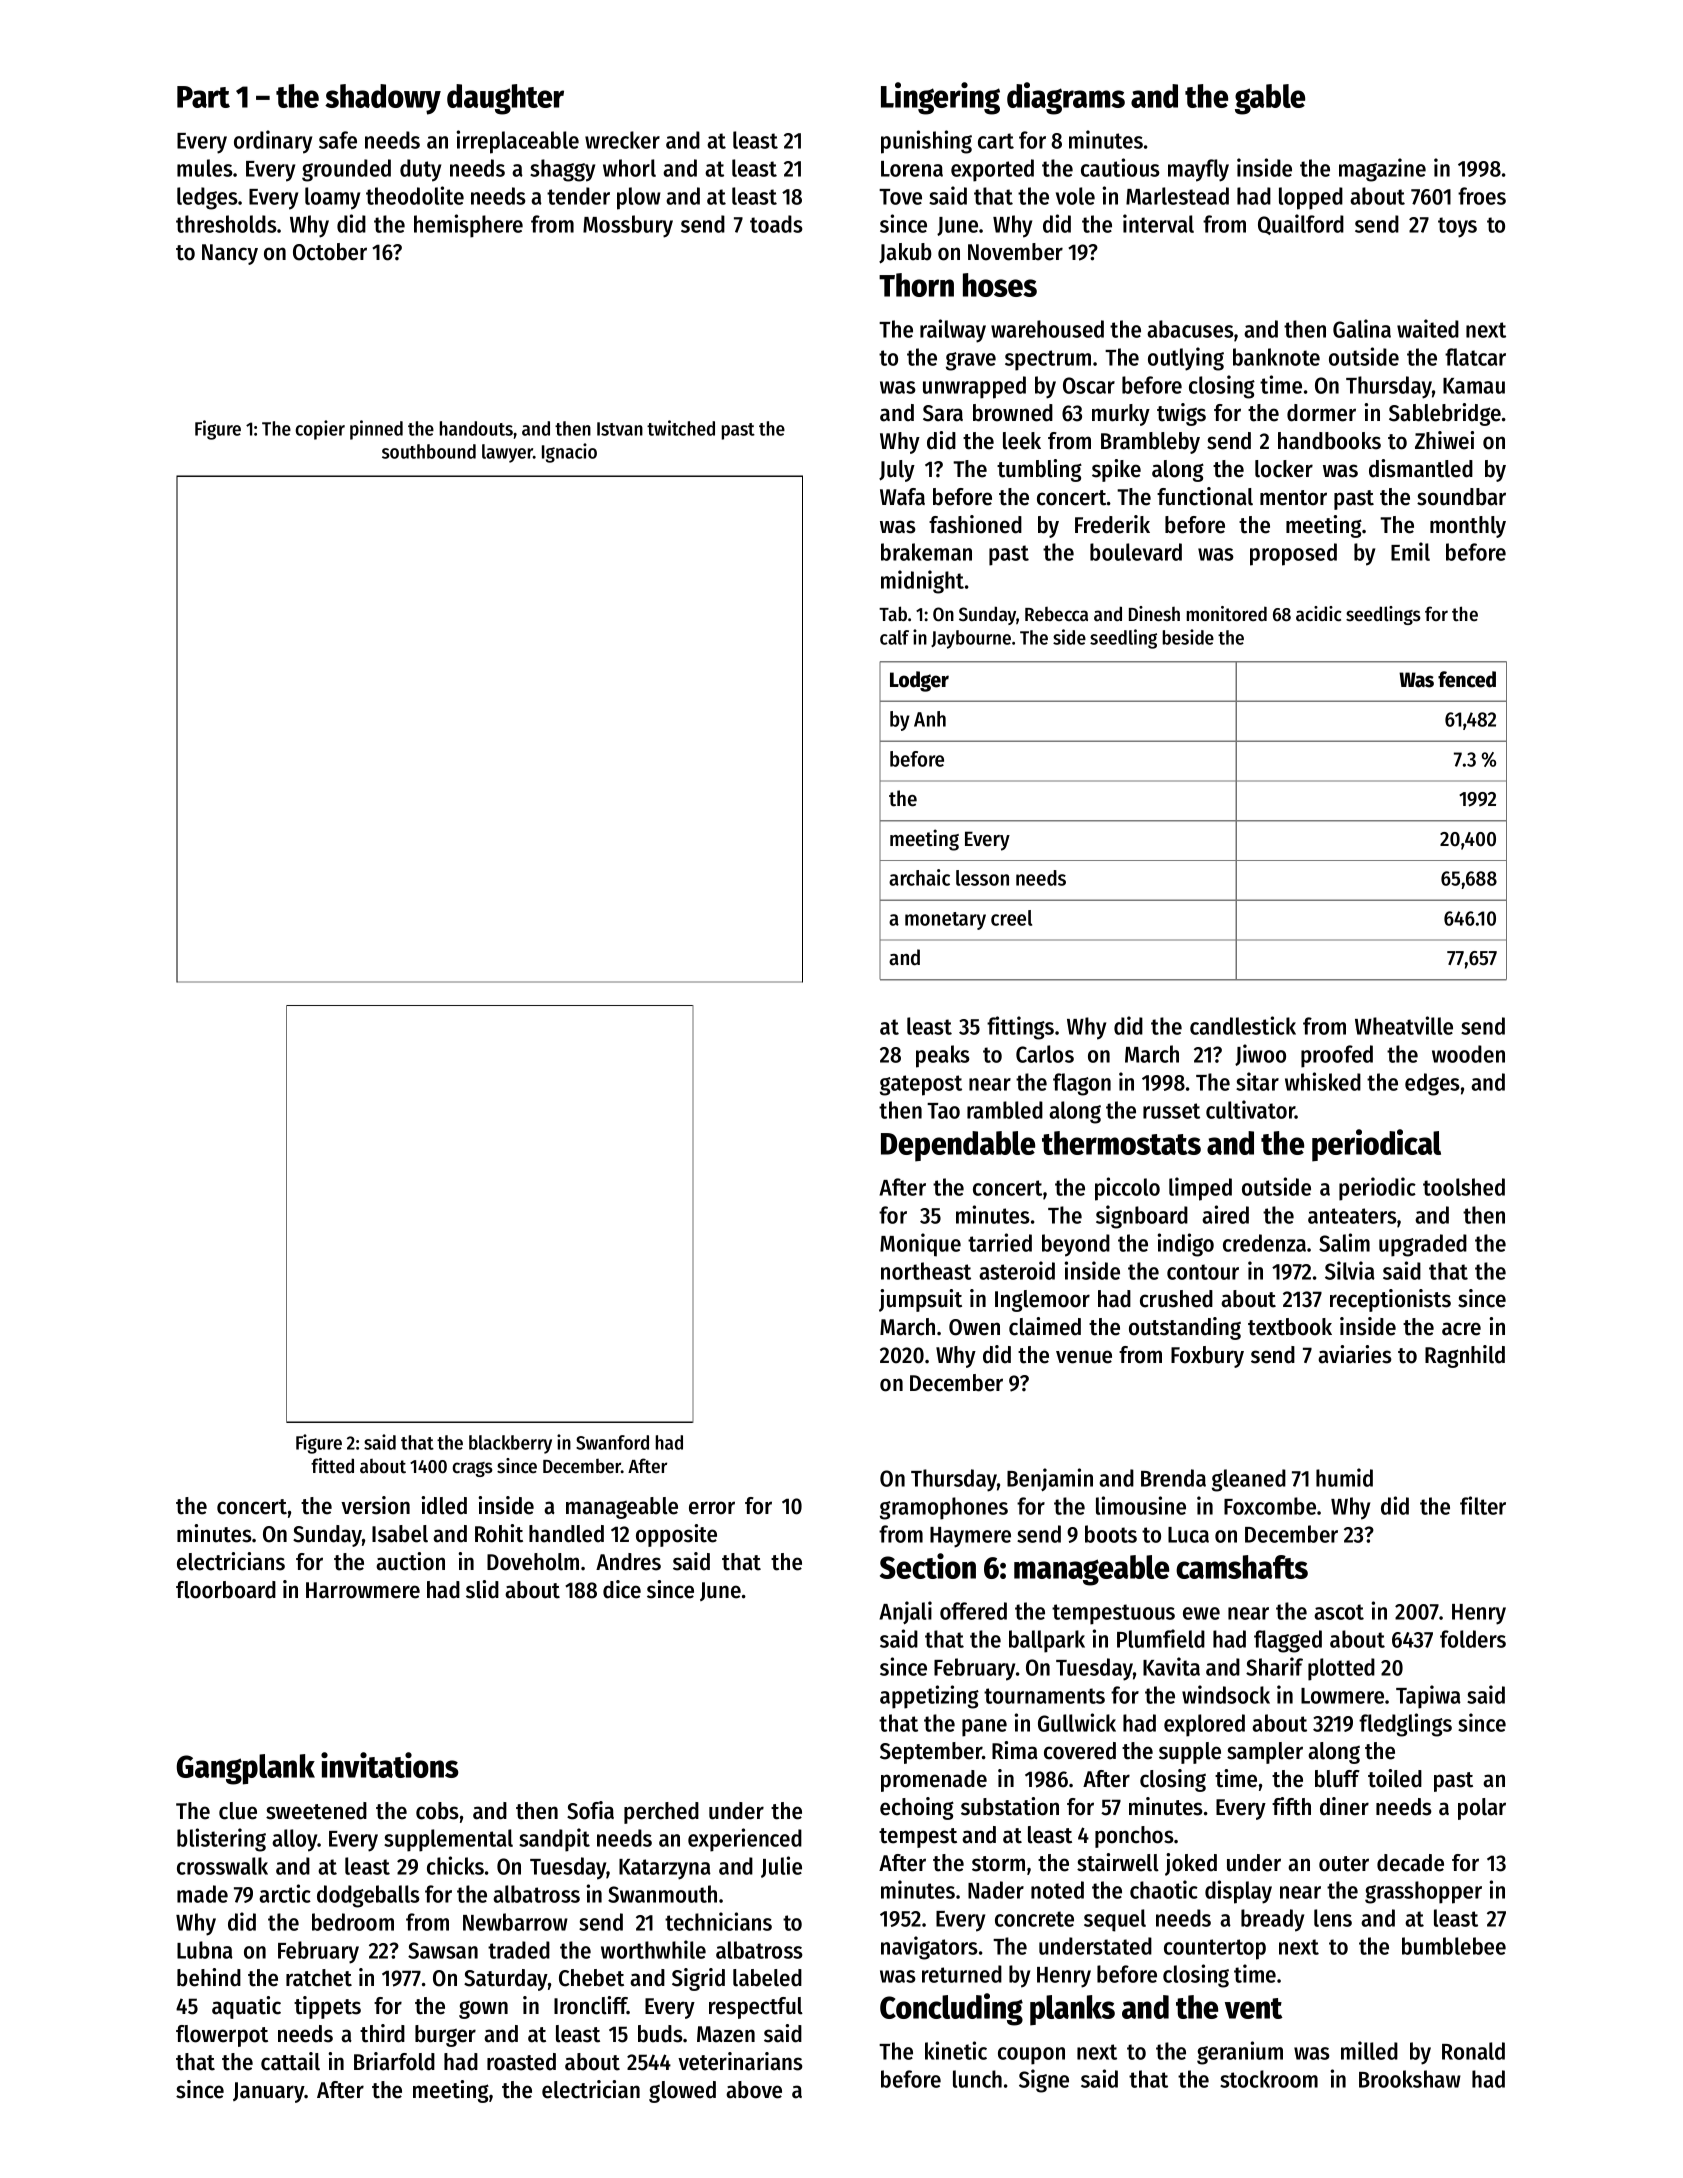  What do you see at coordinates (376, 430) in the page?
I see `pinned` at bounding box center [376, 430].
